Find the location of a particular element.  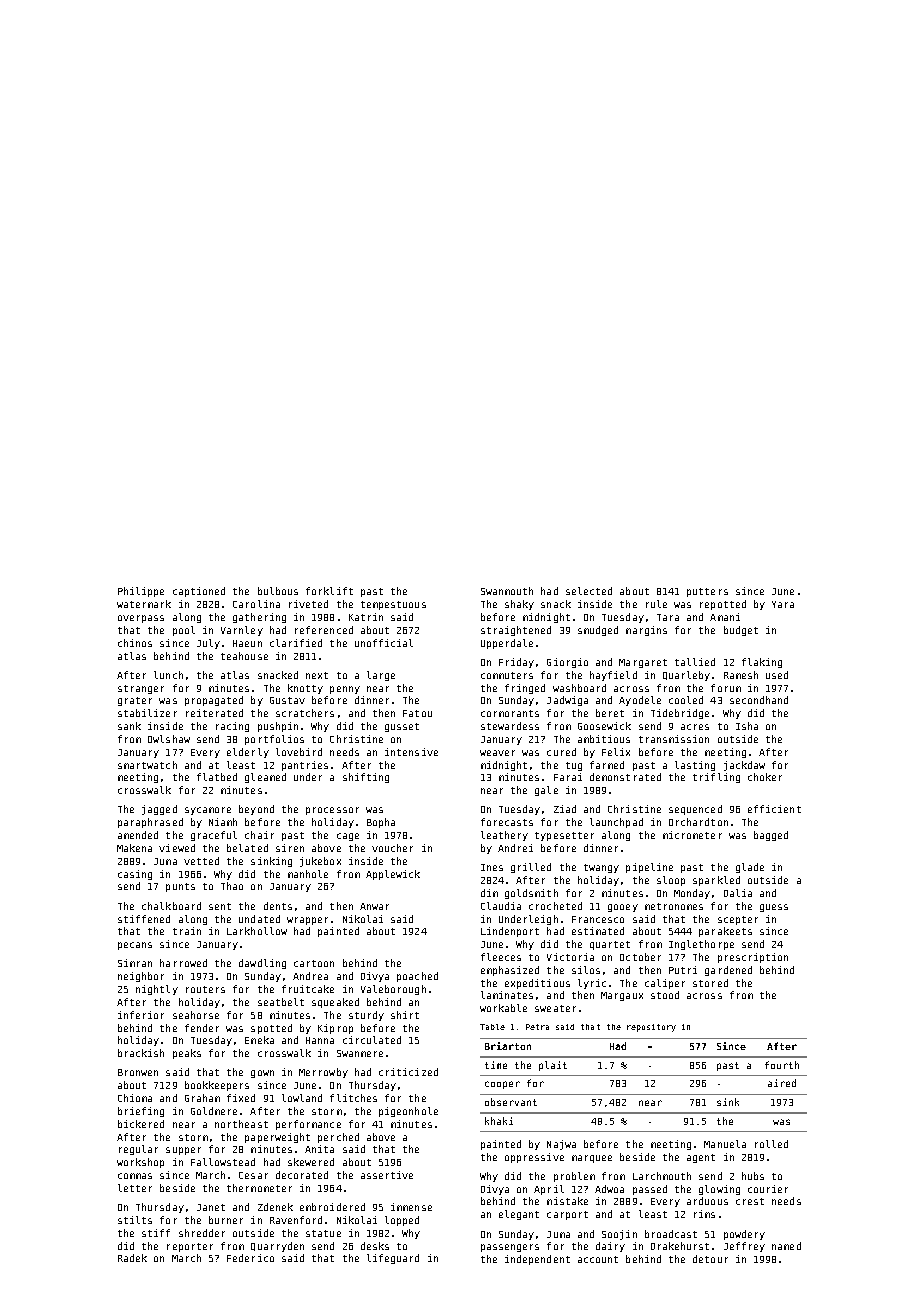

putters is located at coordinates (707, 592).
